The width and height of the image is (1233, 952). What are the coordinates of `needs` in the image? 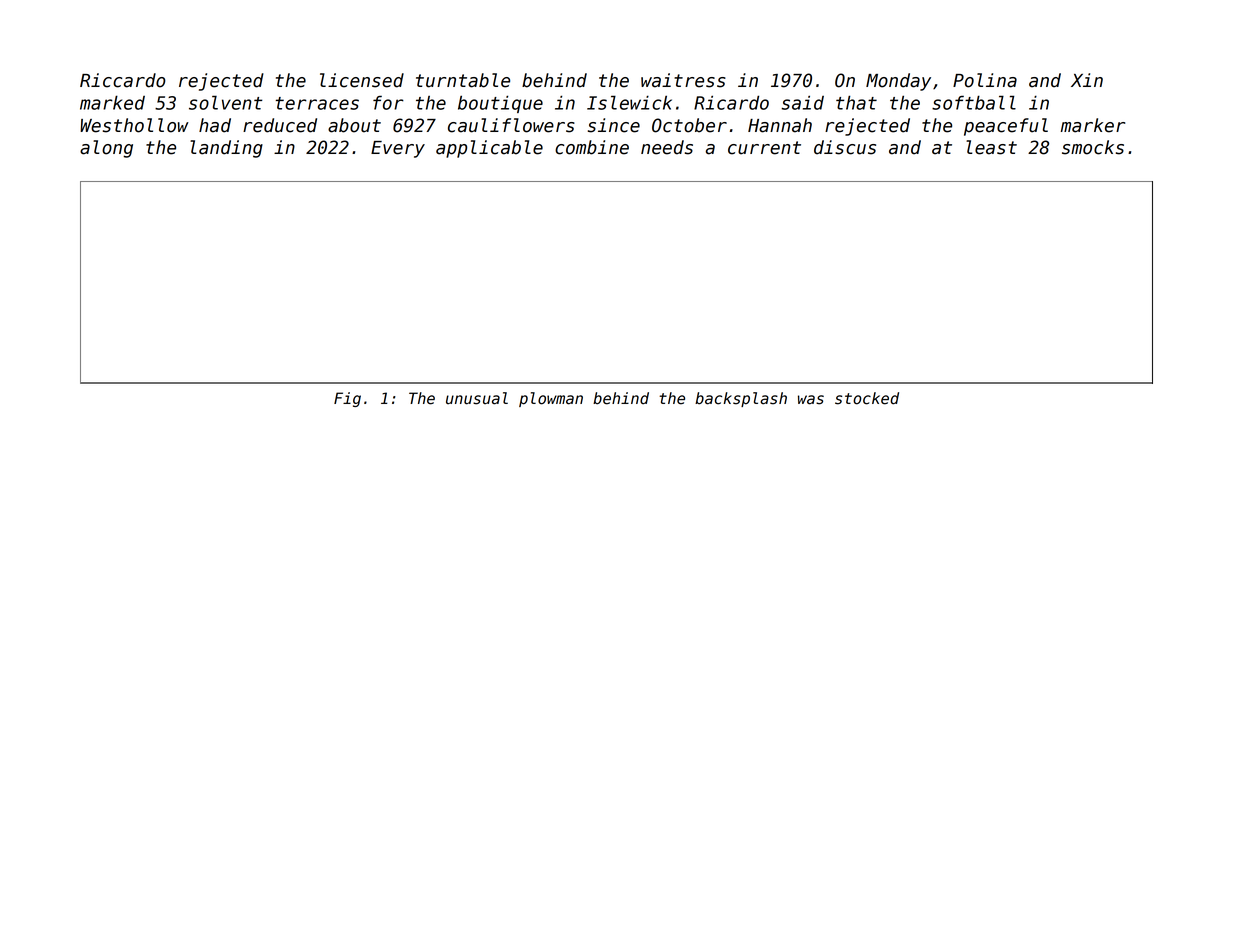 It's located at (667, 147).
